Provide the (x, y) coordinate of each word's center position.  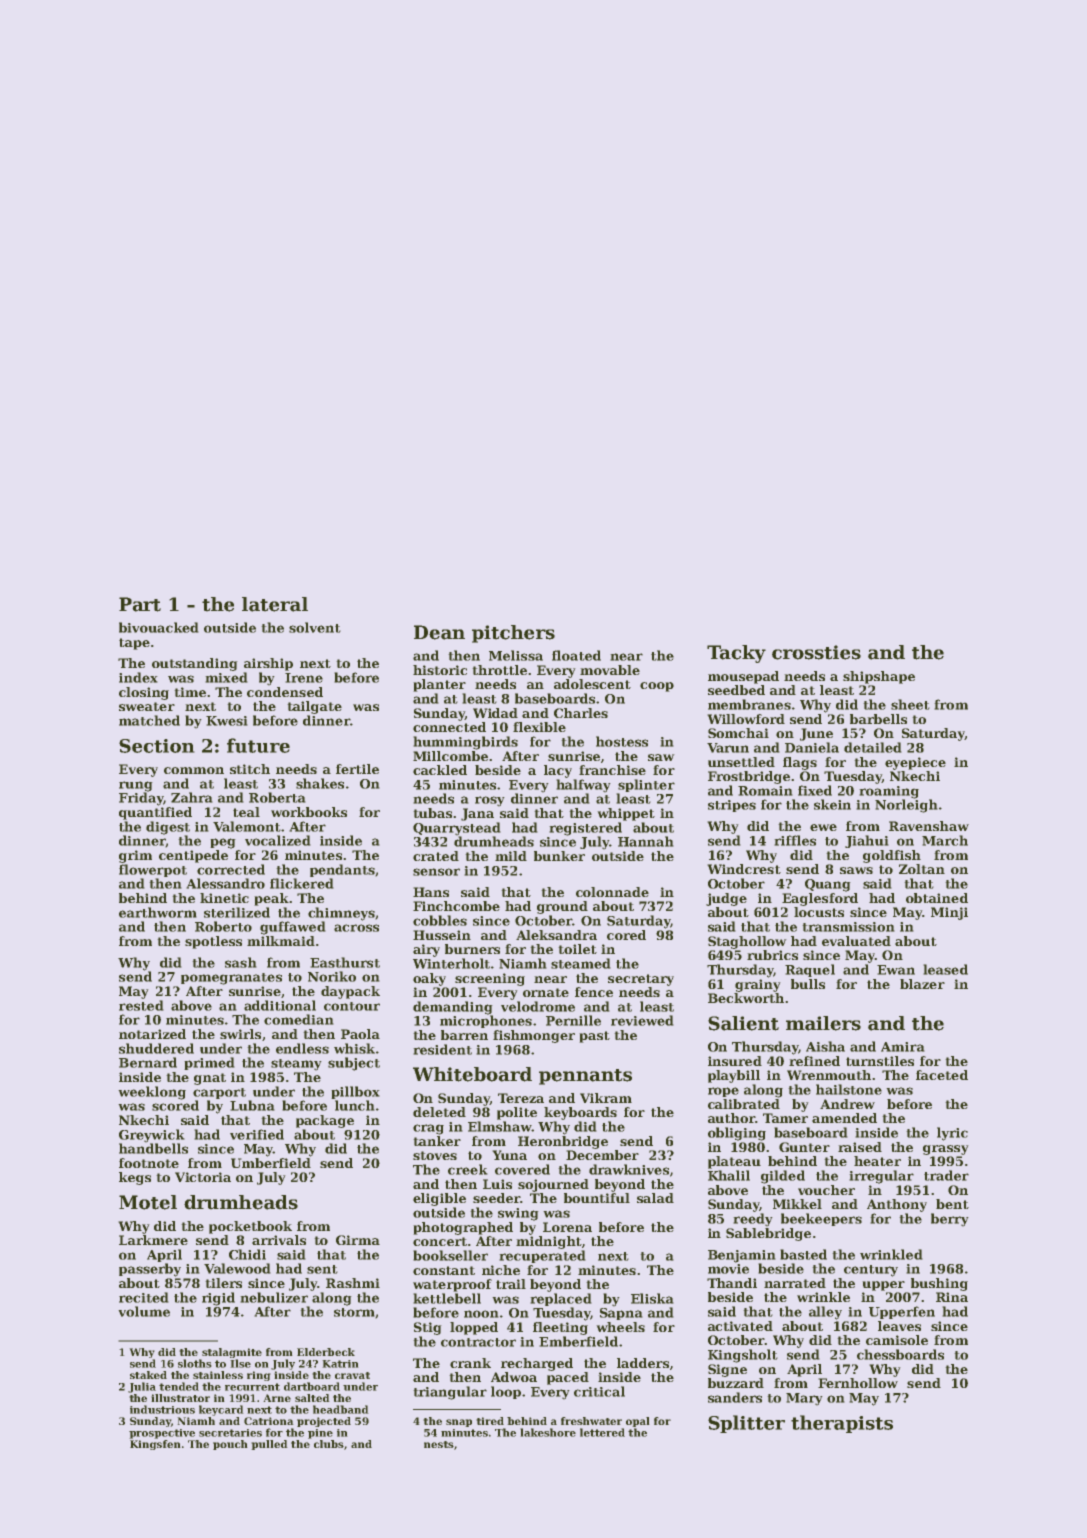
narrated (795, 1283)
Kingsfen (155, 1445)
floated (576, 655)
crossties (816, 652)
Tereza (521, 1098)
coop (657, 687)
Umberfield (271, 1163)
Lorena (567, 1227)
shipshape (879, 677)
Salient (743, 1023)
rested (141, 1005)
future (258, 745)
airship (268, 664)
